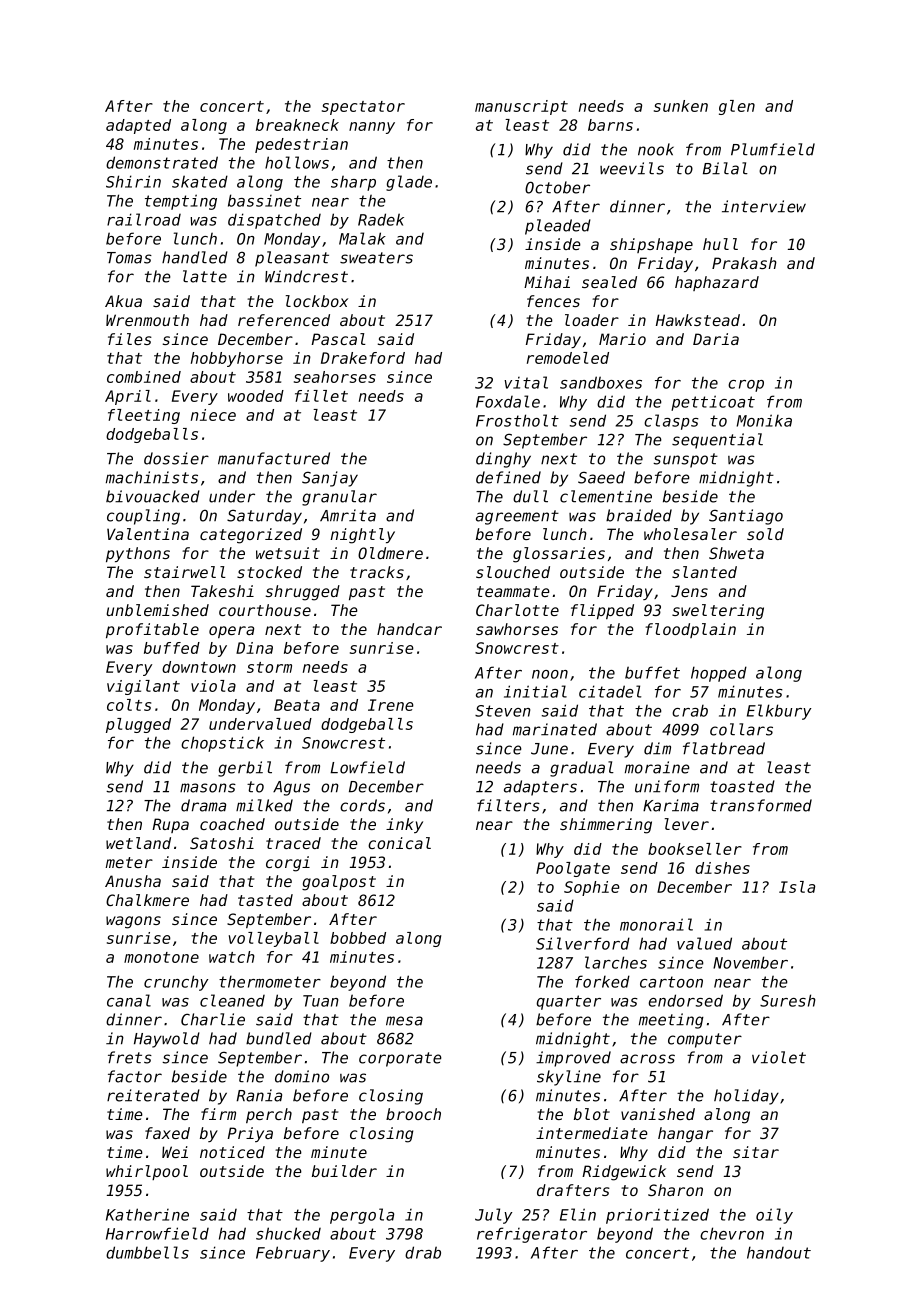 This image has width=924, height=1308. Describe the element at coordinates (367, 767) in the image. I see `Lowfield` at that location.
